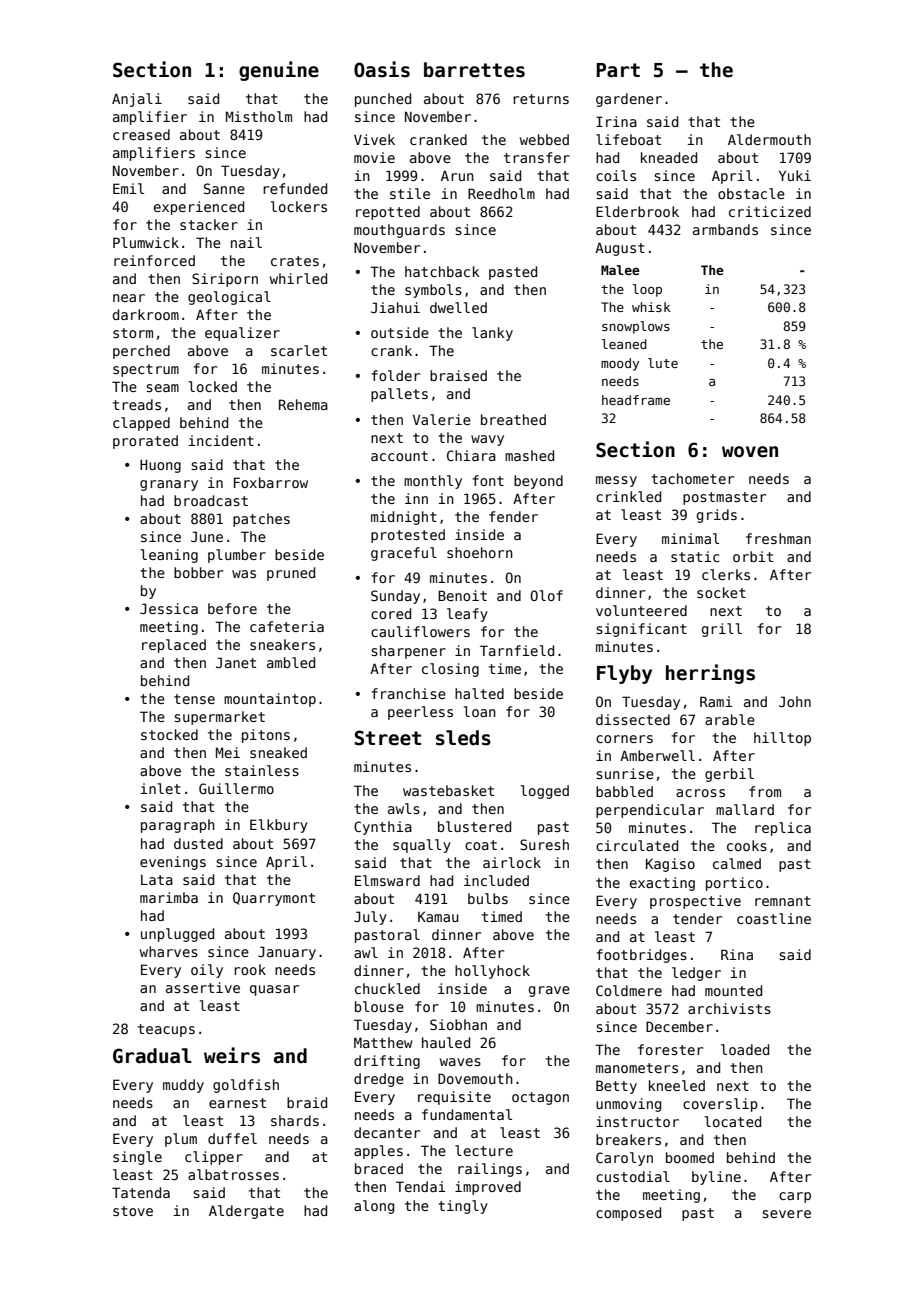 The height and width of the screenshot is (1308, 924). Describe the element at coordinates (490, 1170) in the screenshot. I see `railings` at that location.
